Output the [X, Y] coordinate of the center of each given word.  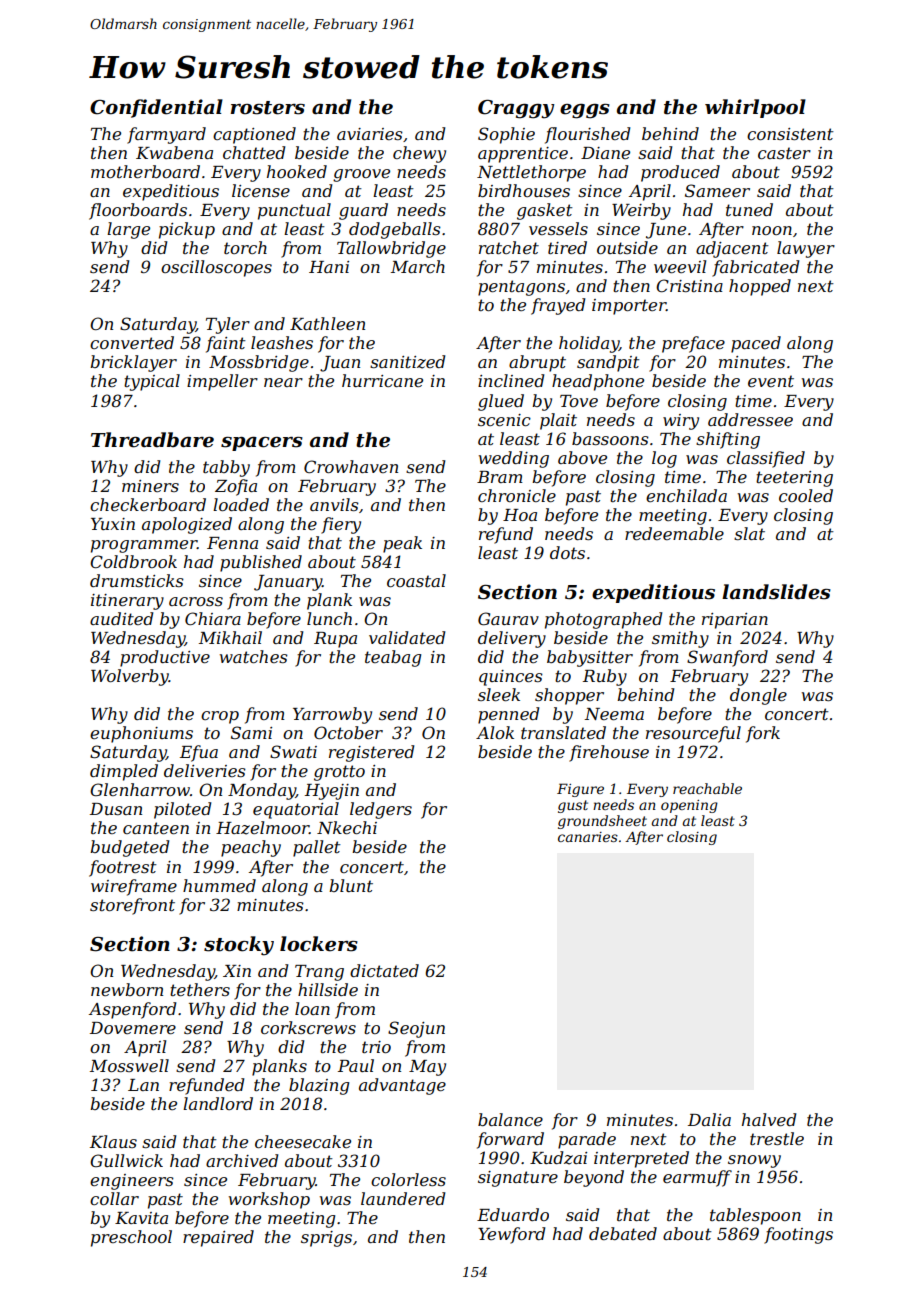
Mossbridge [259, 363]
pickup [187, 230]
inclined [511, 380]
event [771, 381]
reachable [707, 788]
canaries [588, 837]
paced [756, 344]
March [418, 266]
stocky [239, 946]
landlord [218, 1103]
